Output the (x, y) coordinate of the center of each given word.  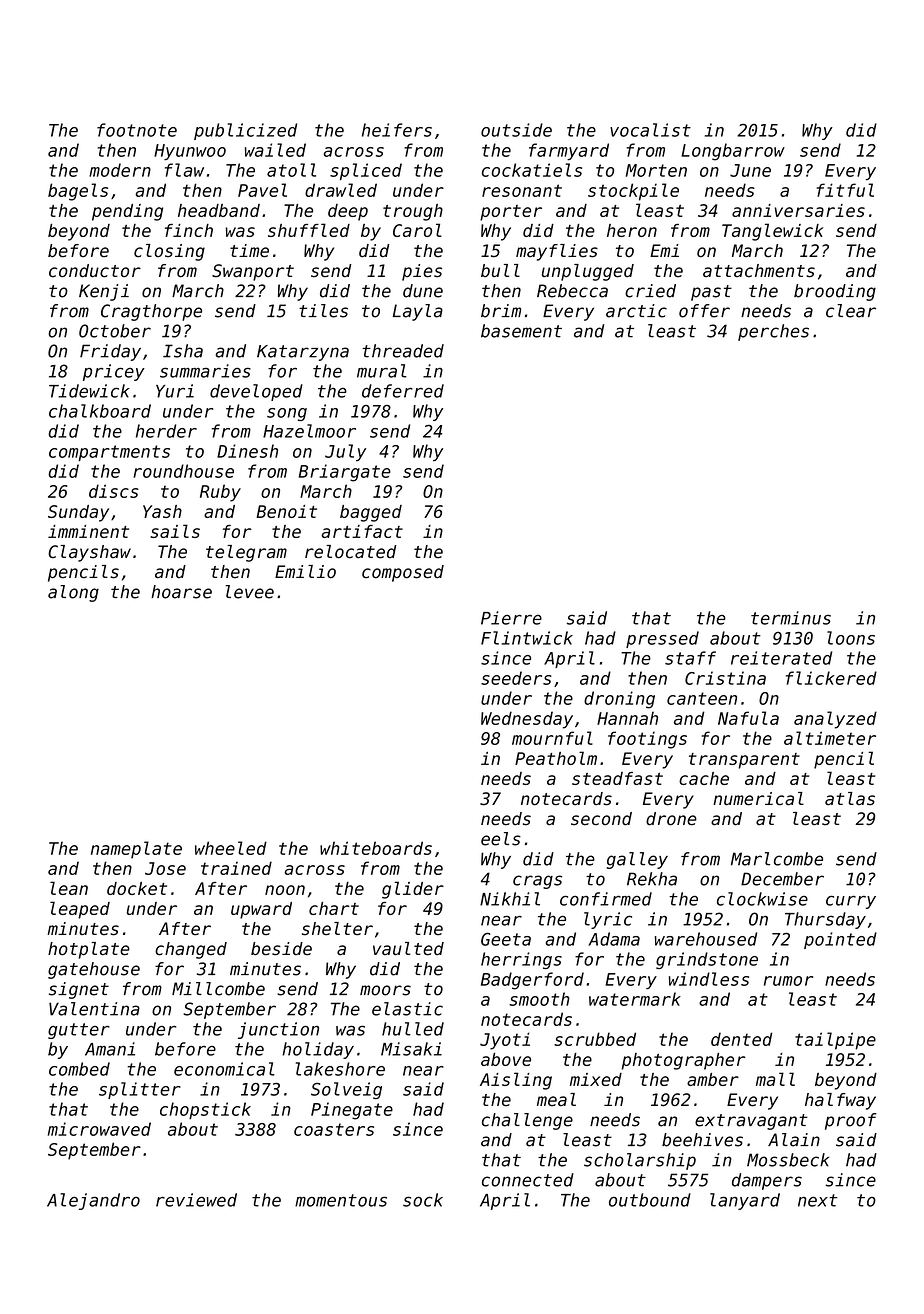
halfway (840, 1101)
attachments (759, 271)
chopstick (205, 1110)
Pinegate (352, 1111)
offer (704, 311)
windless (709, 979)
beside (281, 949)
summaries (205, 371)
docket (137, 888)
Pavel (262, 190)
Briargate (344, 473)
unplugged (588, 272)
